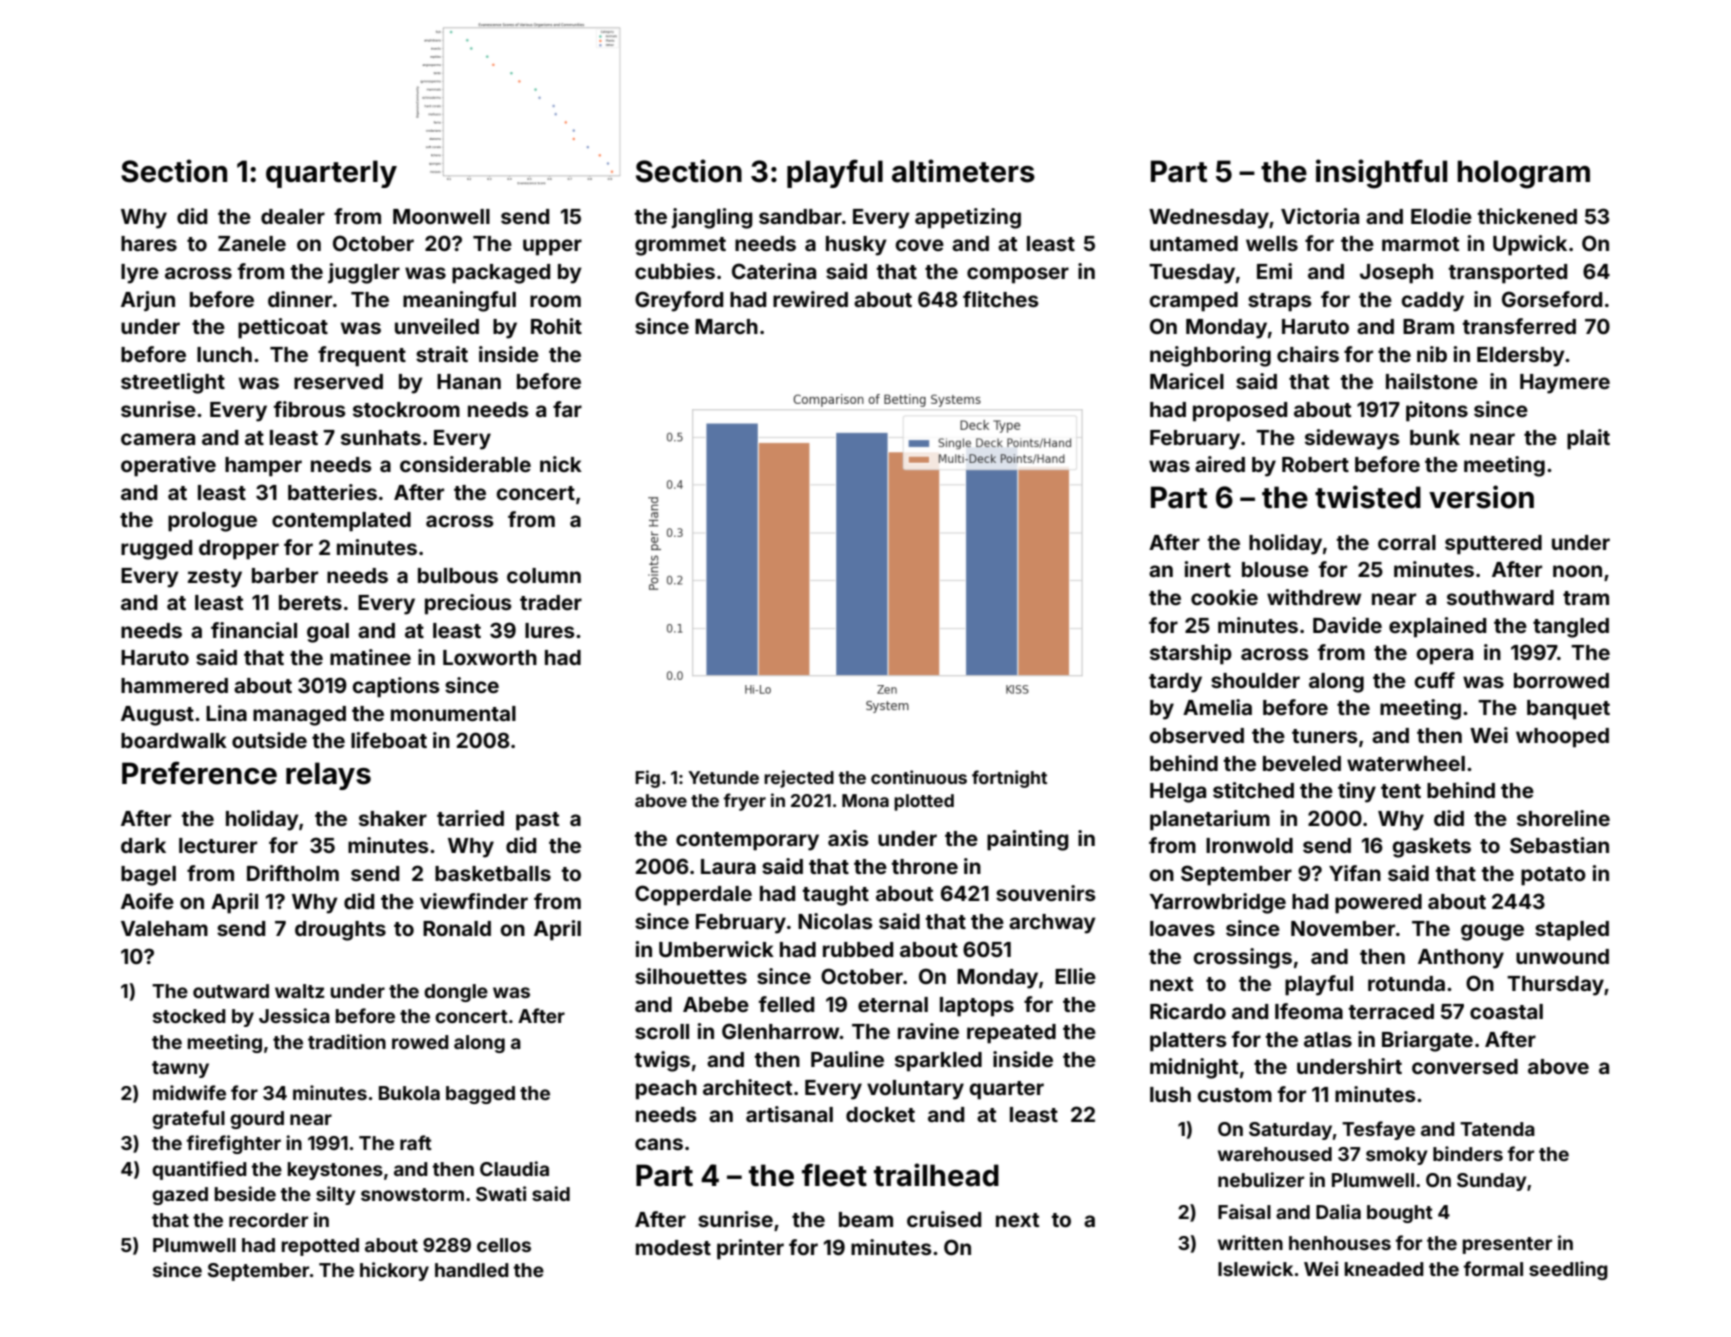 This screenshot has height=1337, width=1731. I want to click on Swati, so click(501, 1193).
